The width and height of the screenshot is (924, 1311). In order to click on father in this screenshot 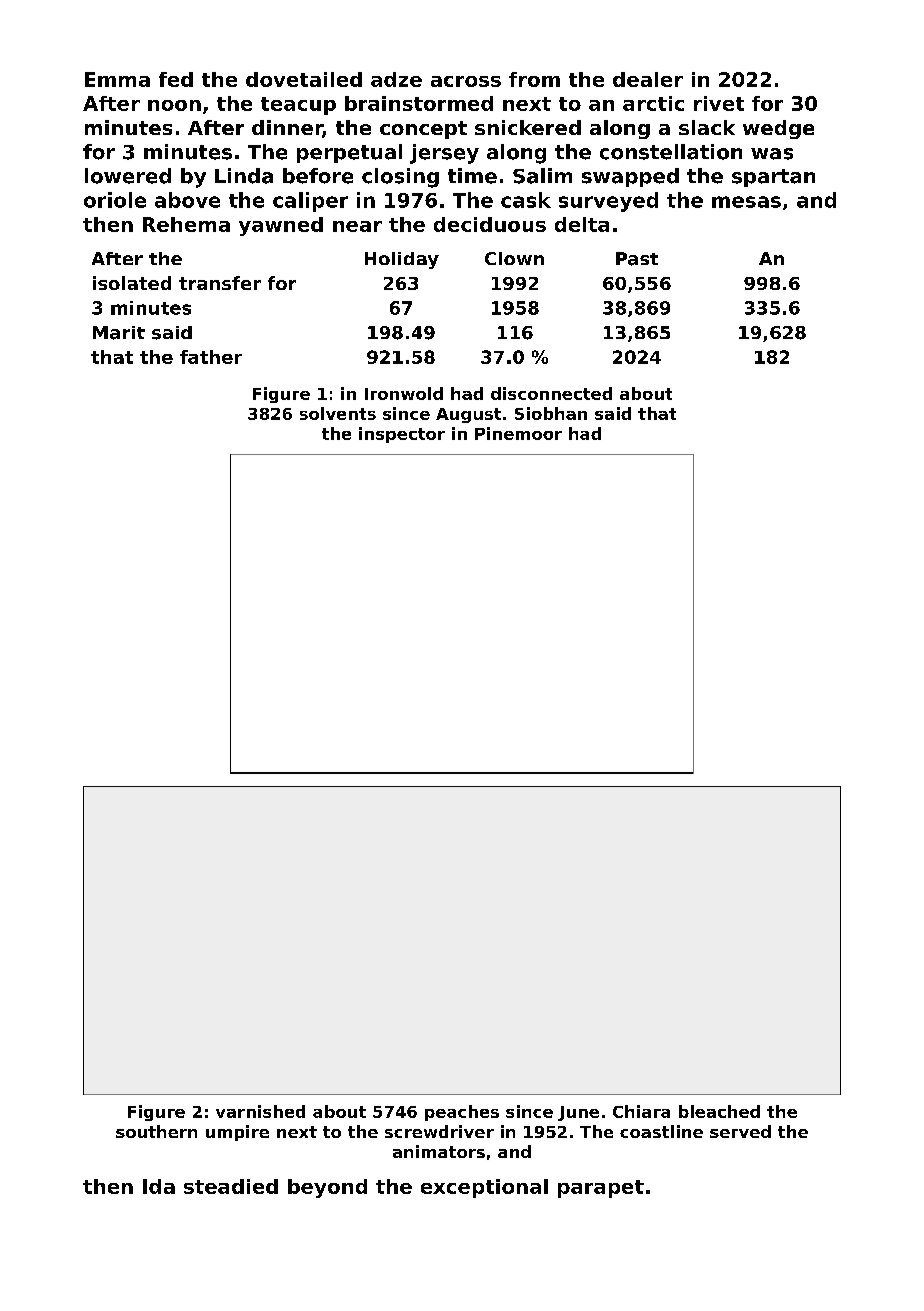, I will do `click(211, 357)`.
